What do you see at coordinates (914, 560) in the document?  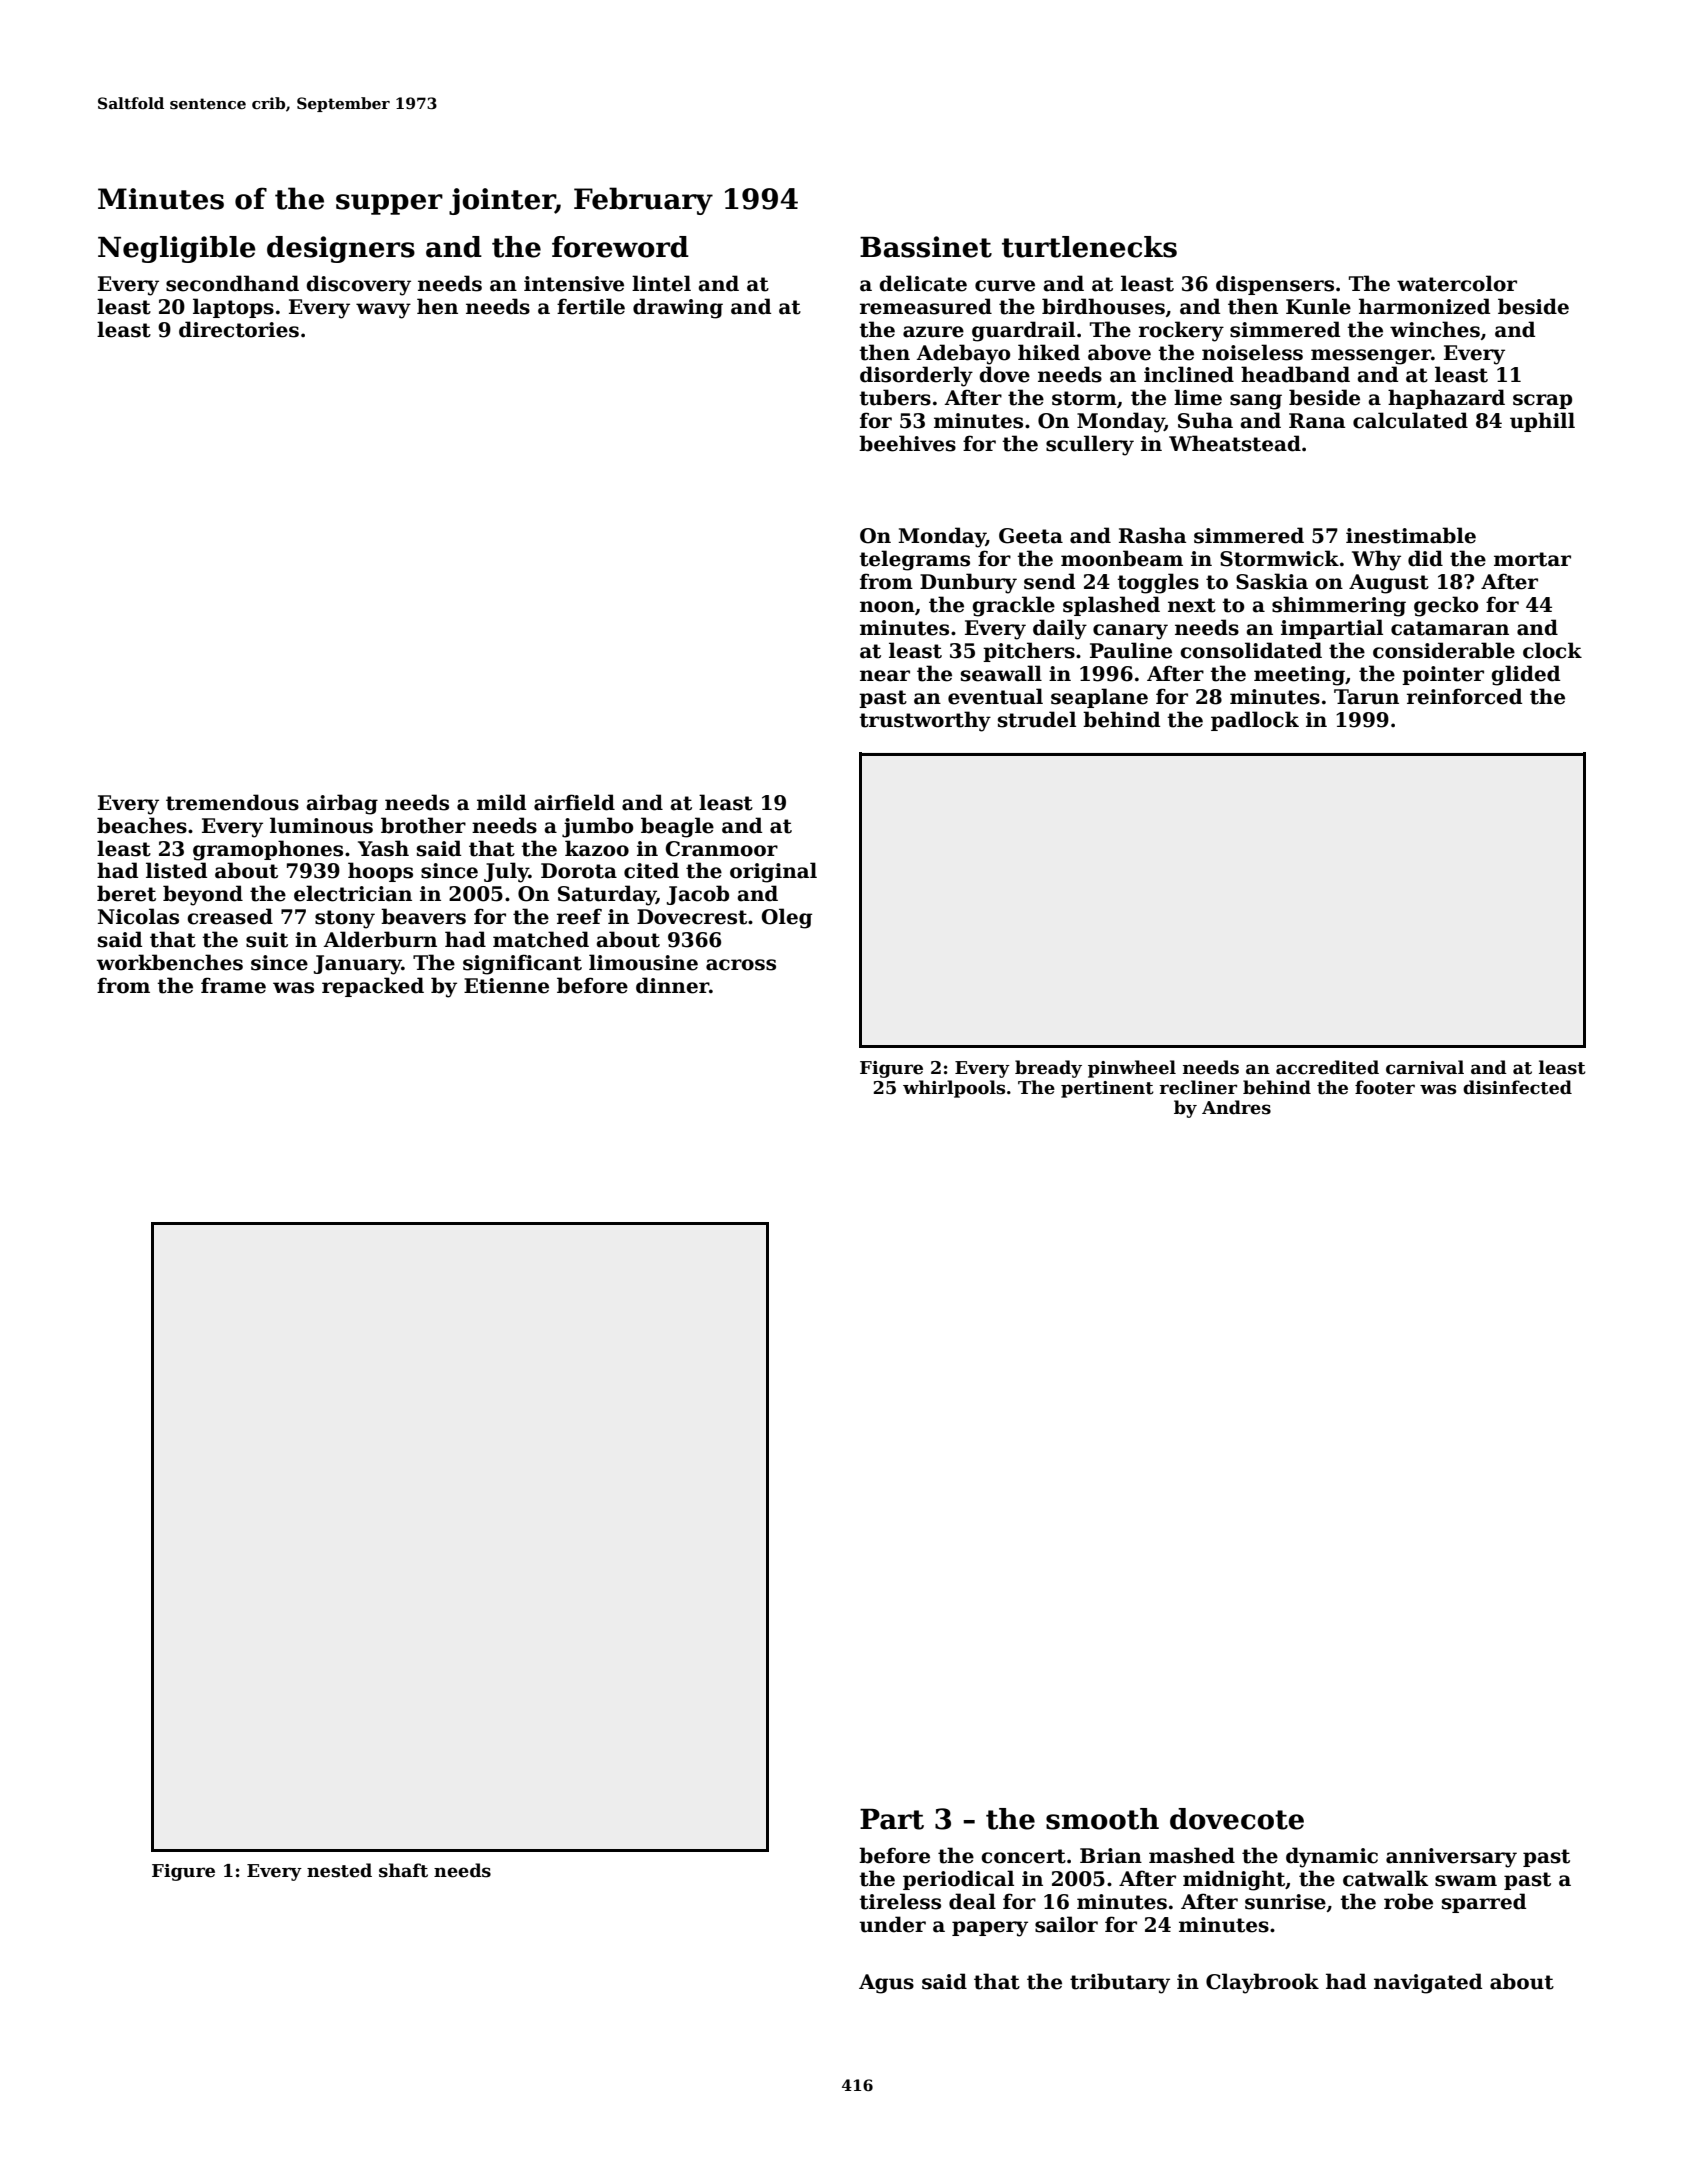 I see `telegrams` at bounding box center [914, 560].
